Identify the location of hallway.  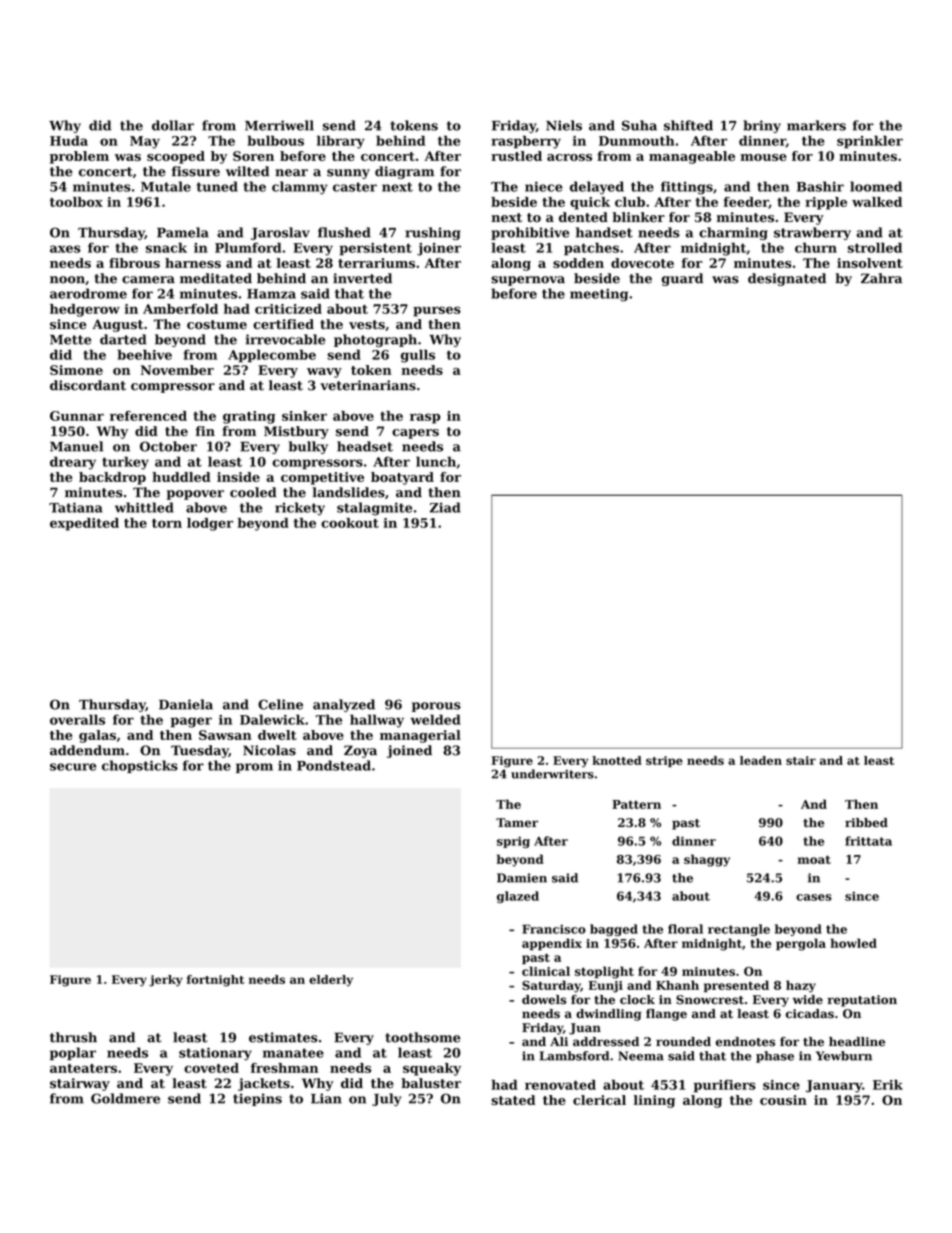
(377, 721).
